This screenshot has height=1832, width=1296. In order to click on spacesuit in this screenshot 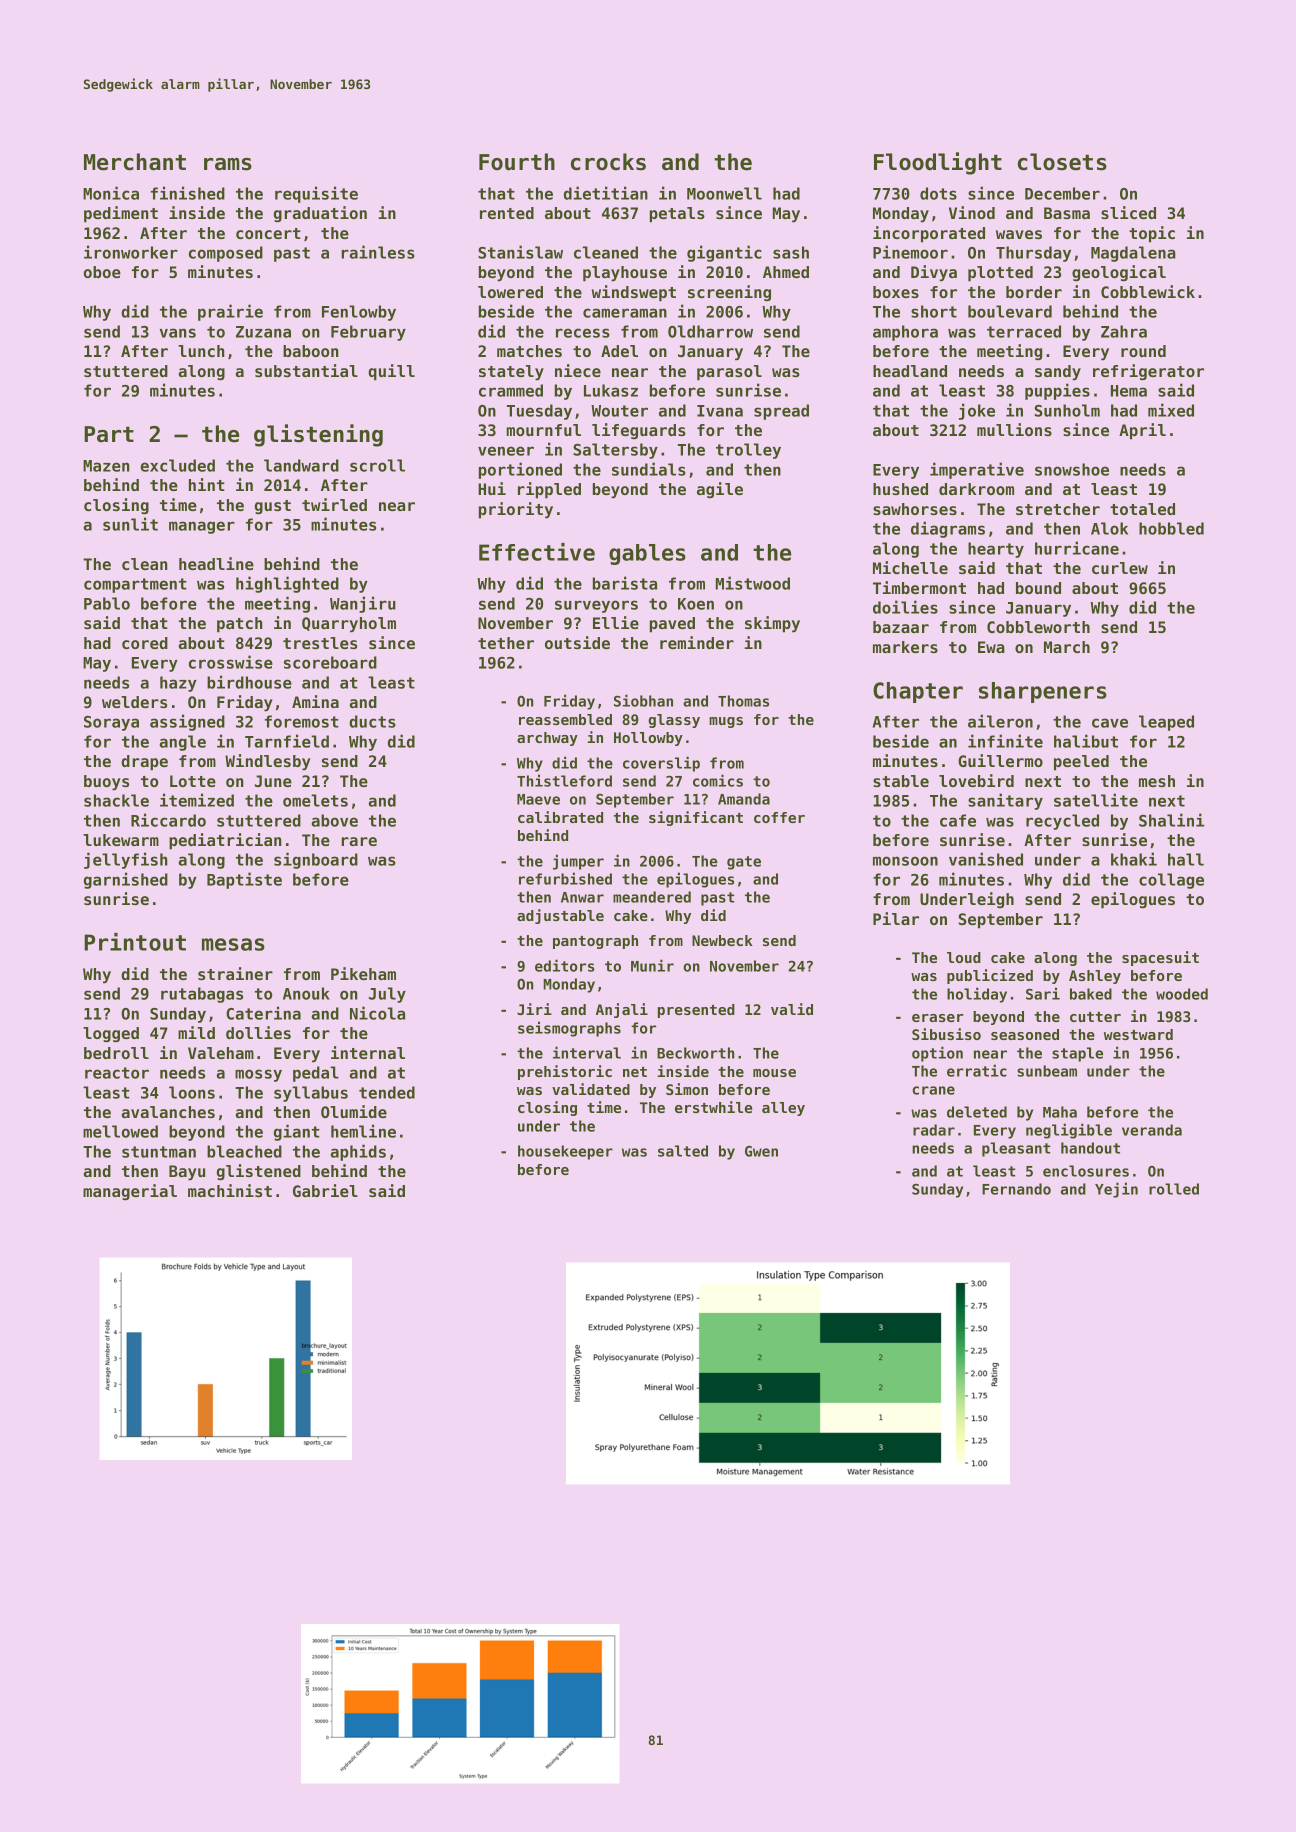, I will do `click(1160, 958)`.
